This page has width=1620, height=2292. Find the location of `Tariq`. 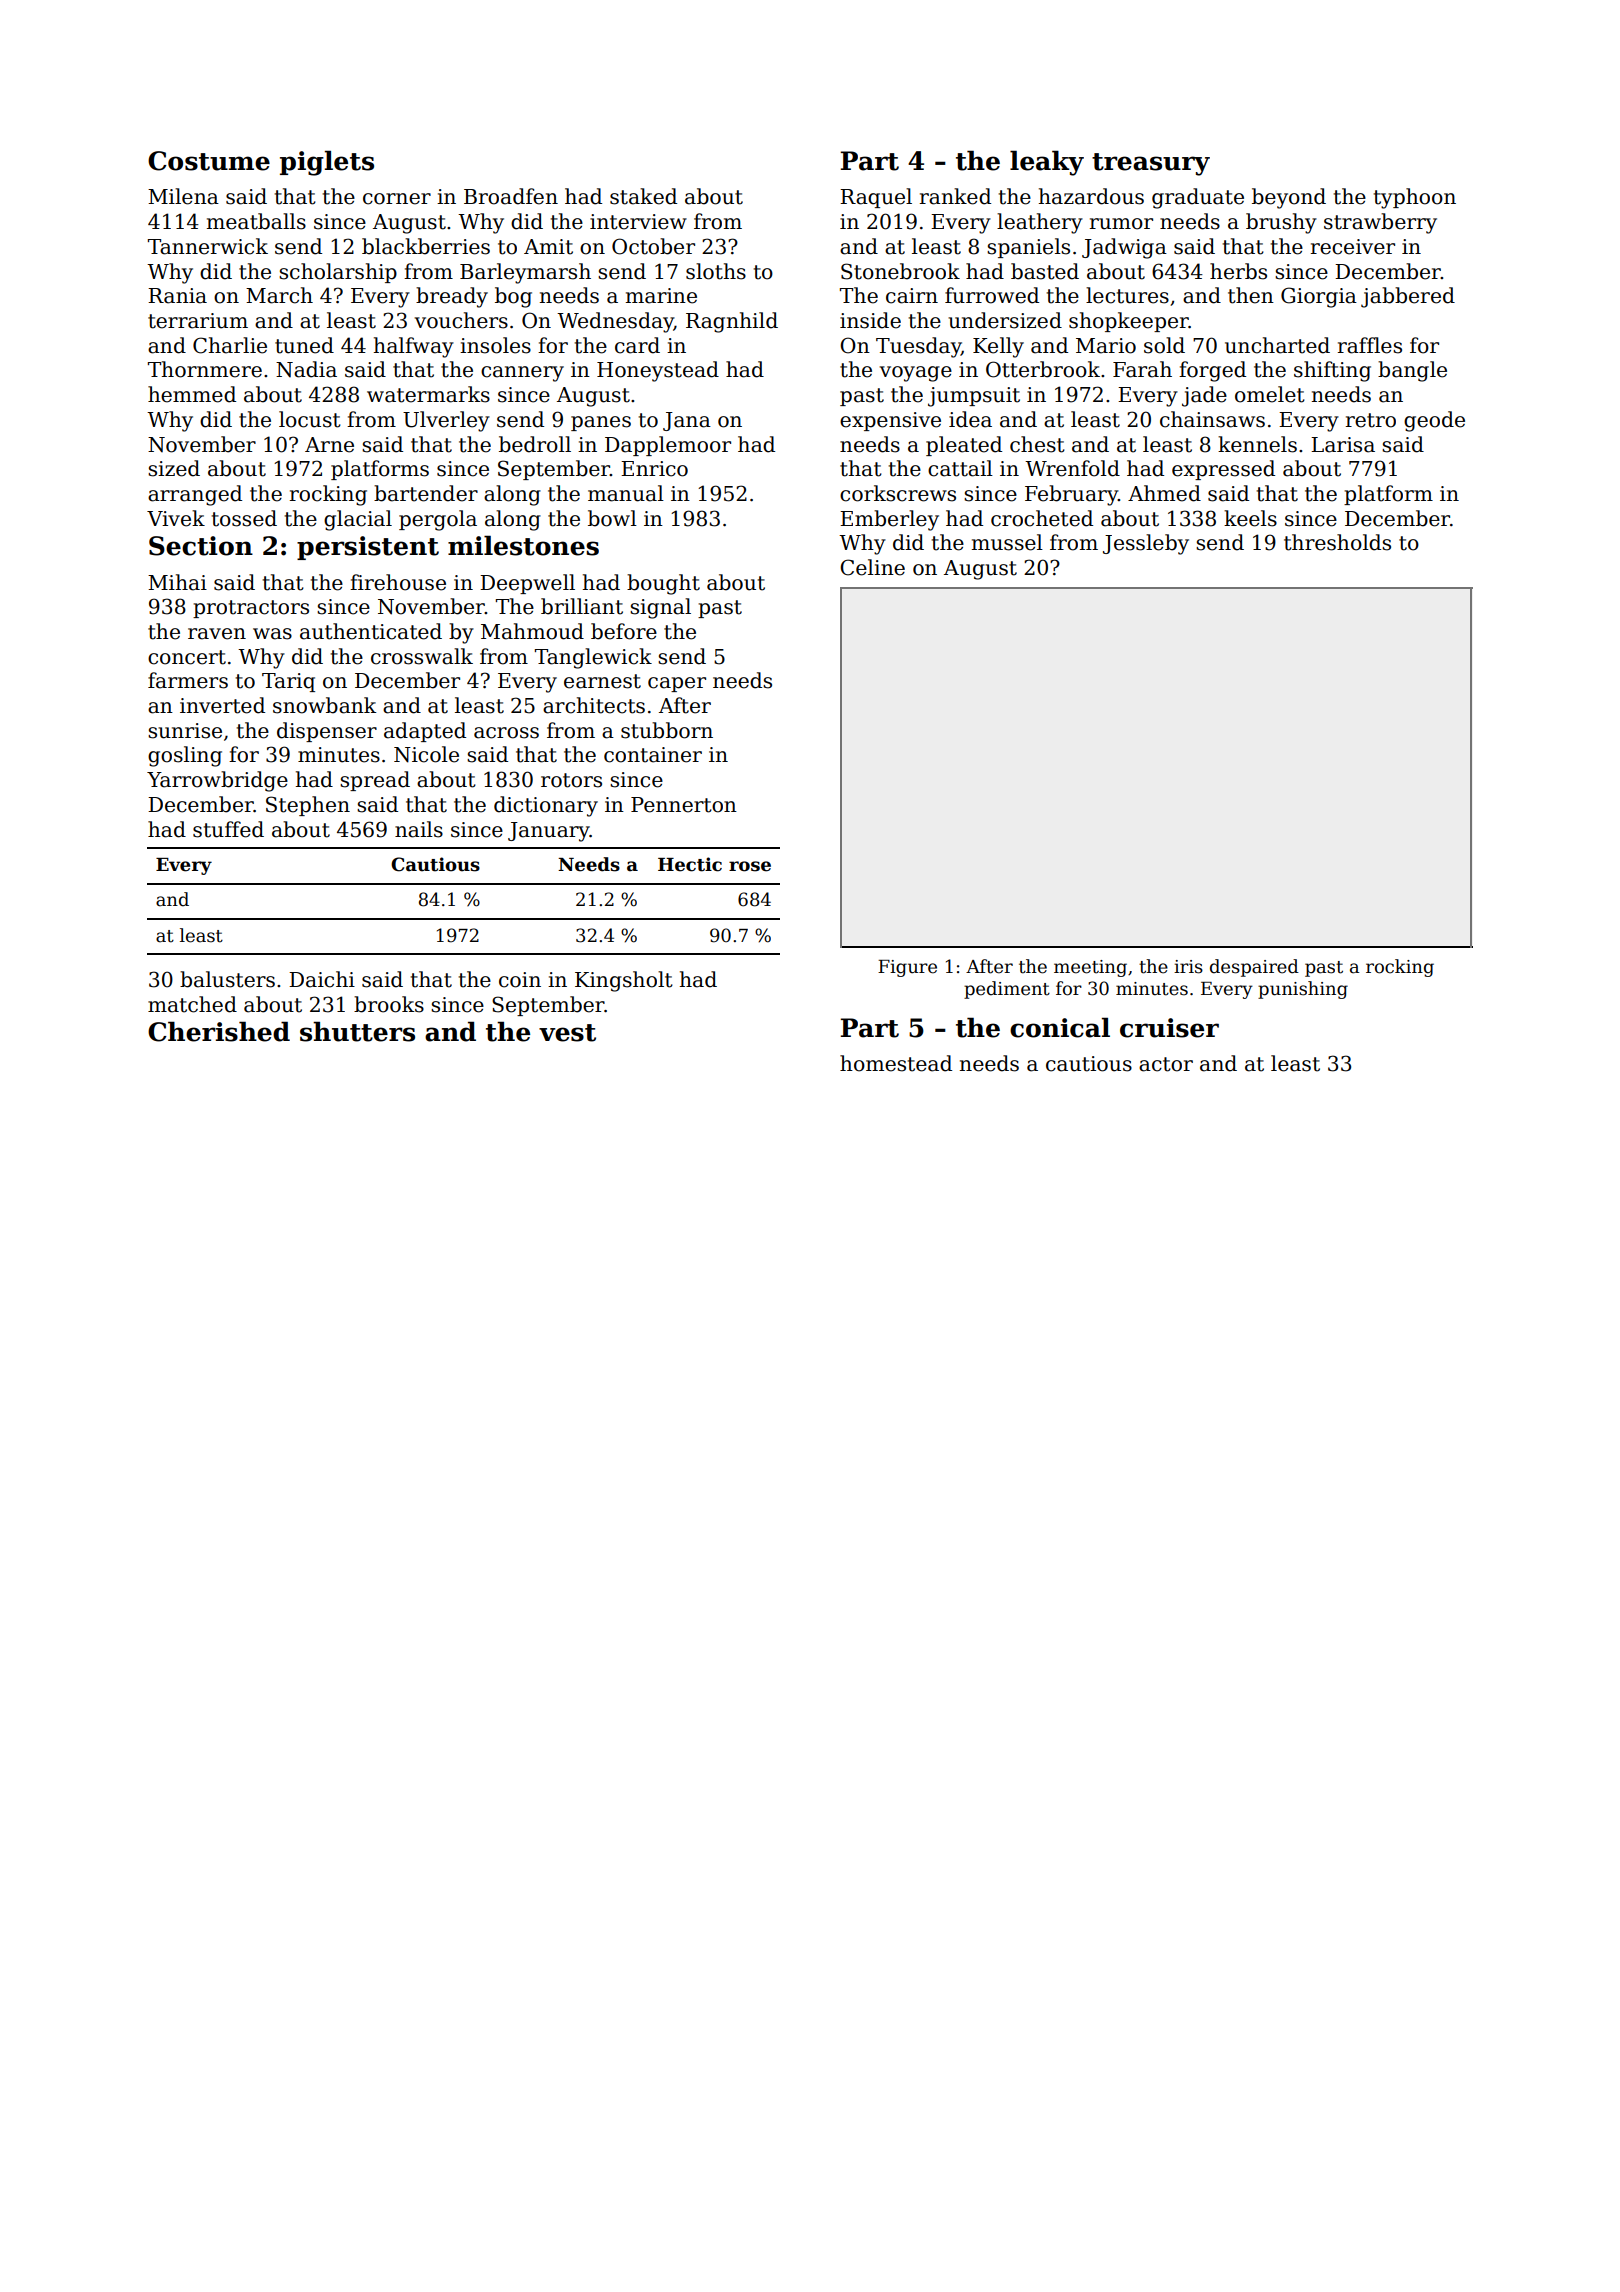

Tariq is located at coordinates (288, 682).
